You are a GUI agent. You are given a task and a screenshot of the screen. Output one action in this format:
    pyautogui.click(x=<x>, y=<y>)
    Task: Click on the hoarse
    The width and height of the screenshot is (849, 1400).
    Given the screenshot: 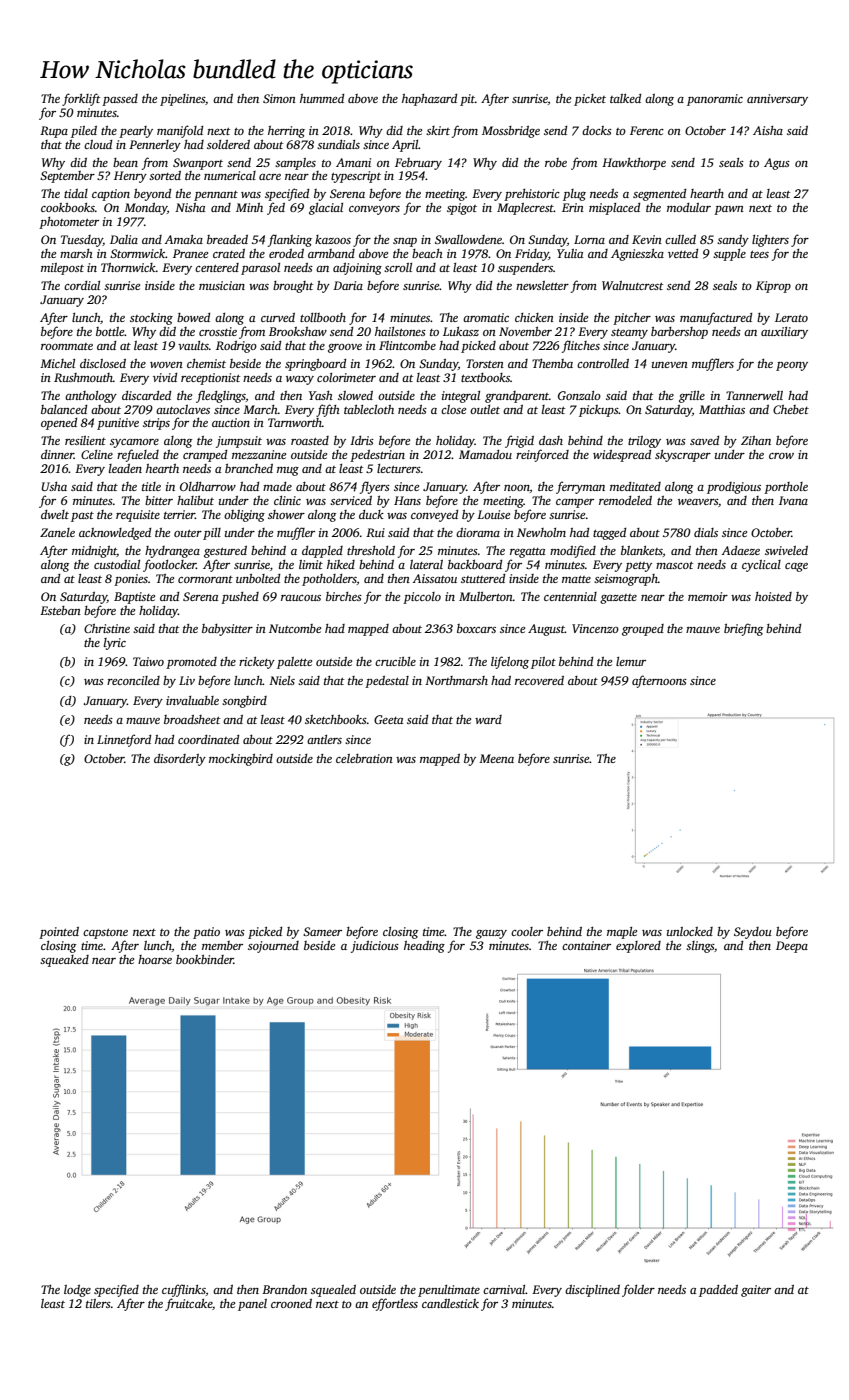 What is the action you would take?
    pyautogui.click(x=155, y=959)
